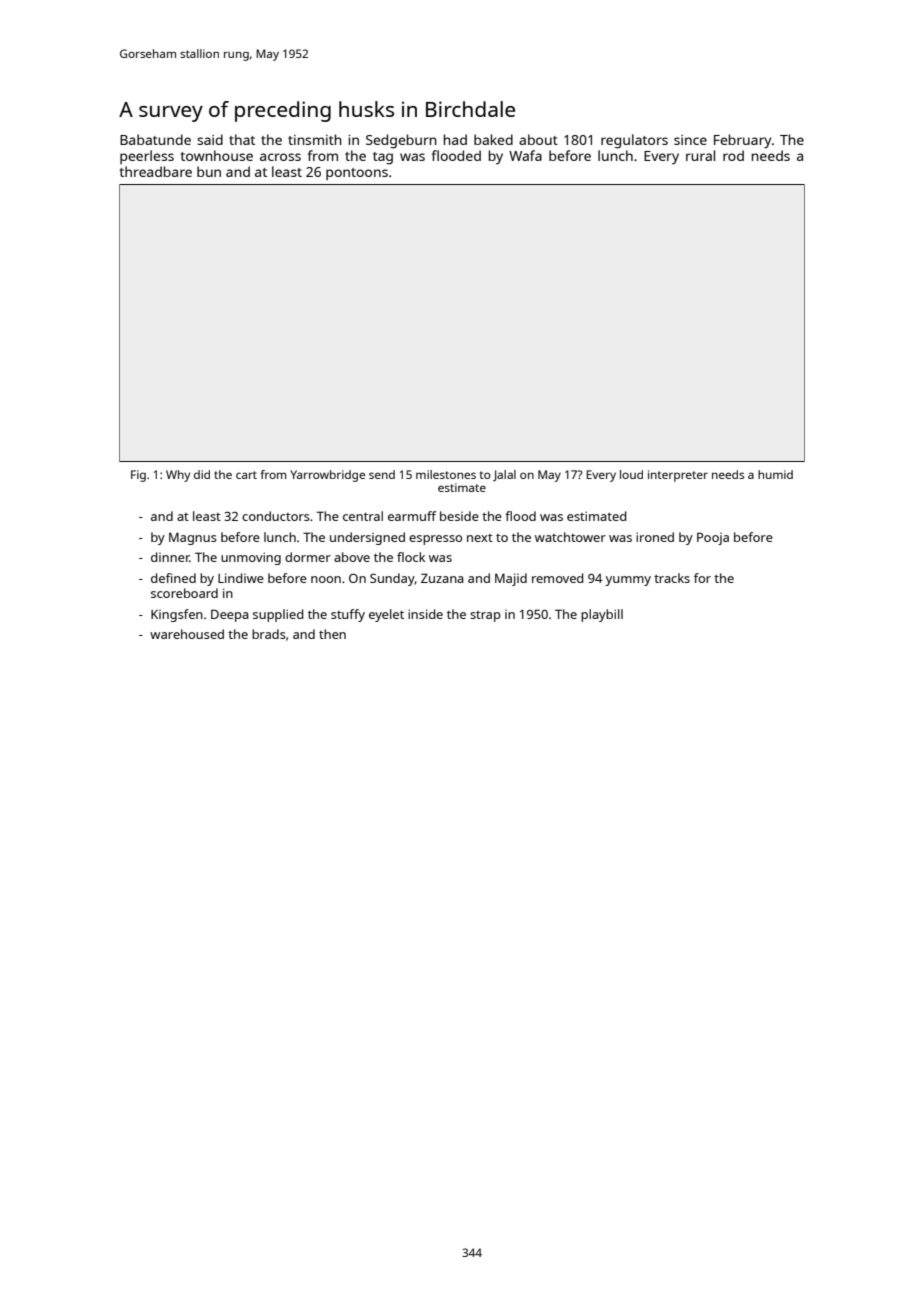 This document has height=1308, width=924. Describe the element at coordinates (678, 476) in the document. I see `interpreter` at that location.
